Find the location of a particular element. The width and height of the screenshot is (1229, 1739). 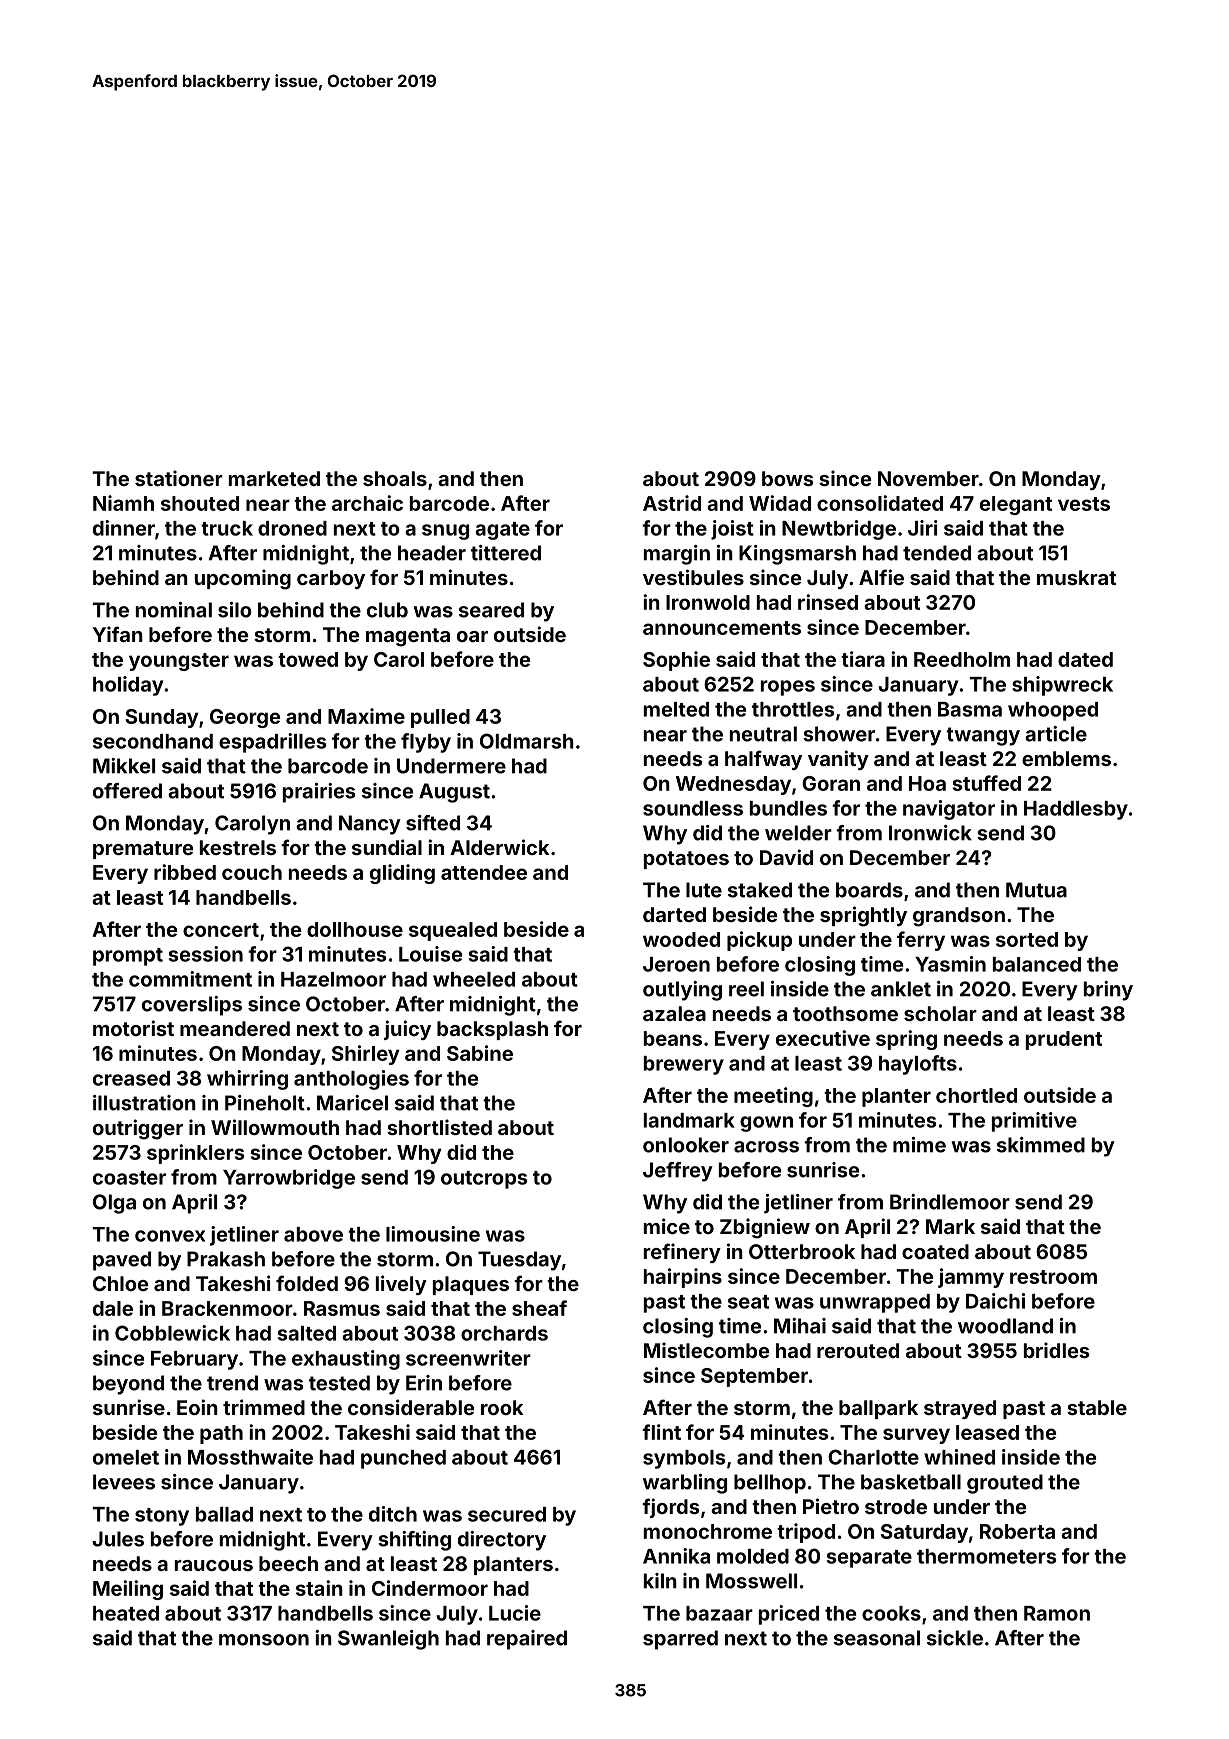

commitment is located at coordinates (190, 979).
